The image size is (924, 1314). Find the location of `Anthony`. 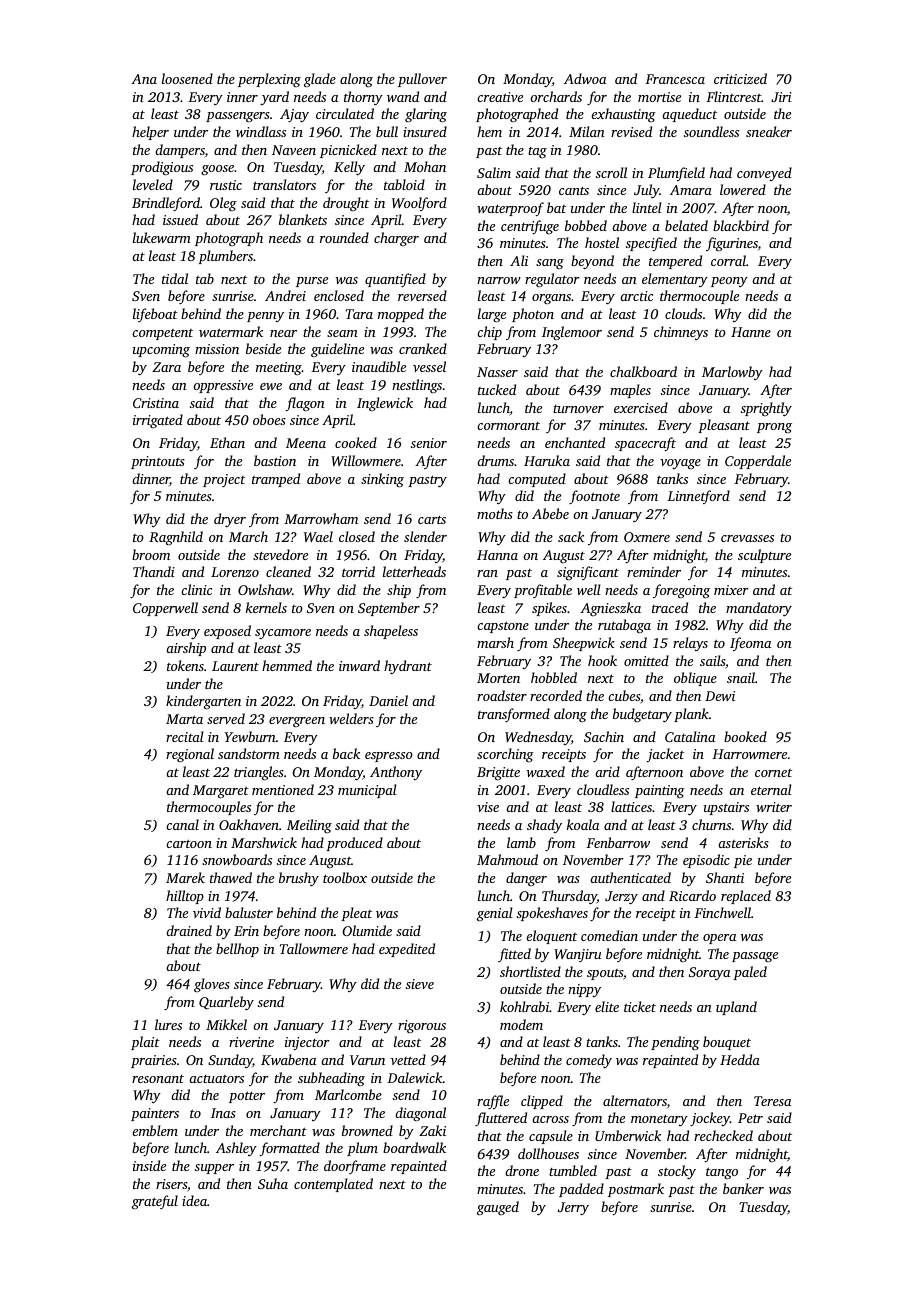

Anthony is located at coordinates (396, 773).
